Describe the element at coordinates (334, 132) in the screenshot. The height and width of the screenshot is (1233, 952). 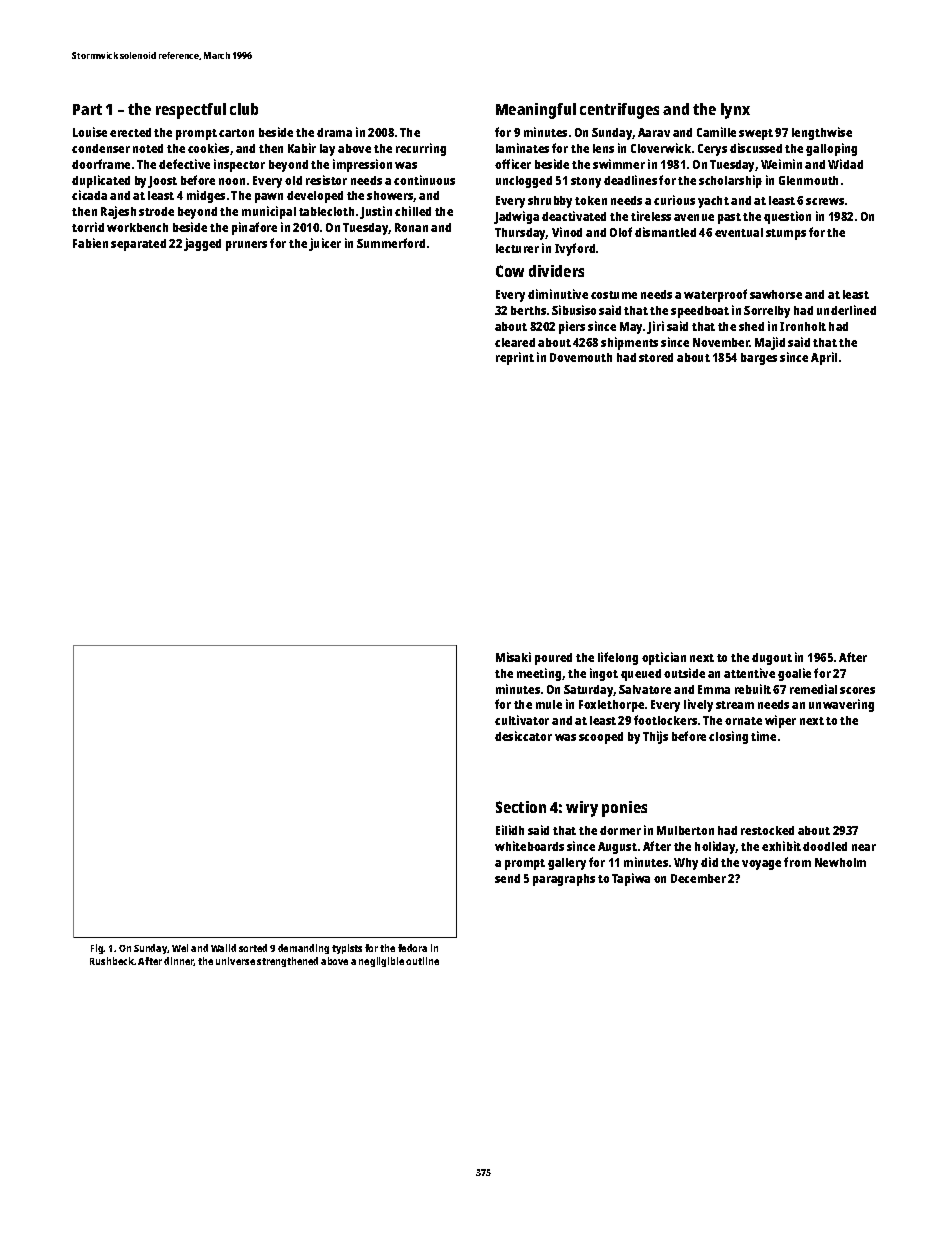
I see `drama` at that location.
